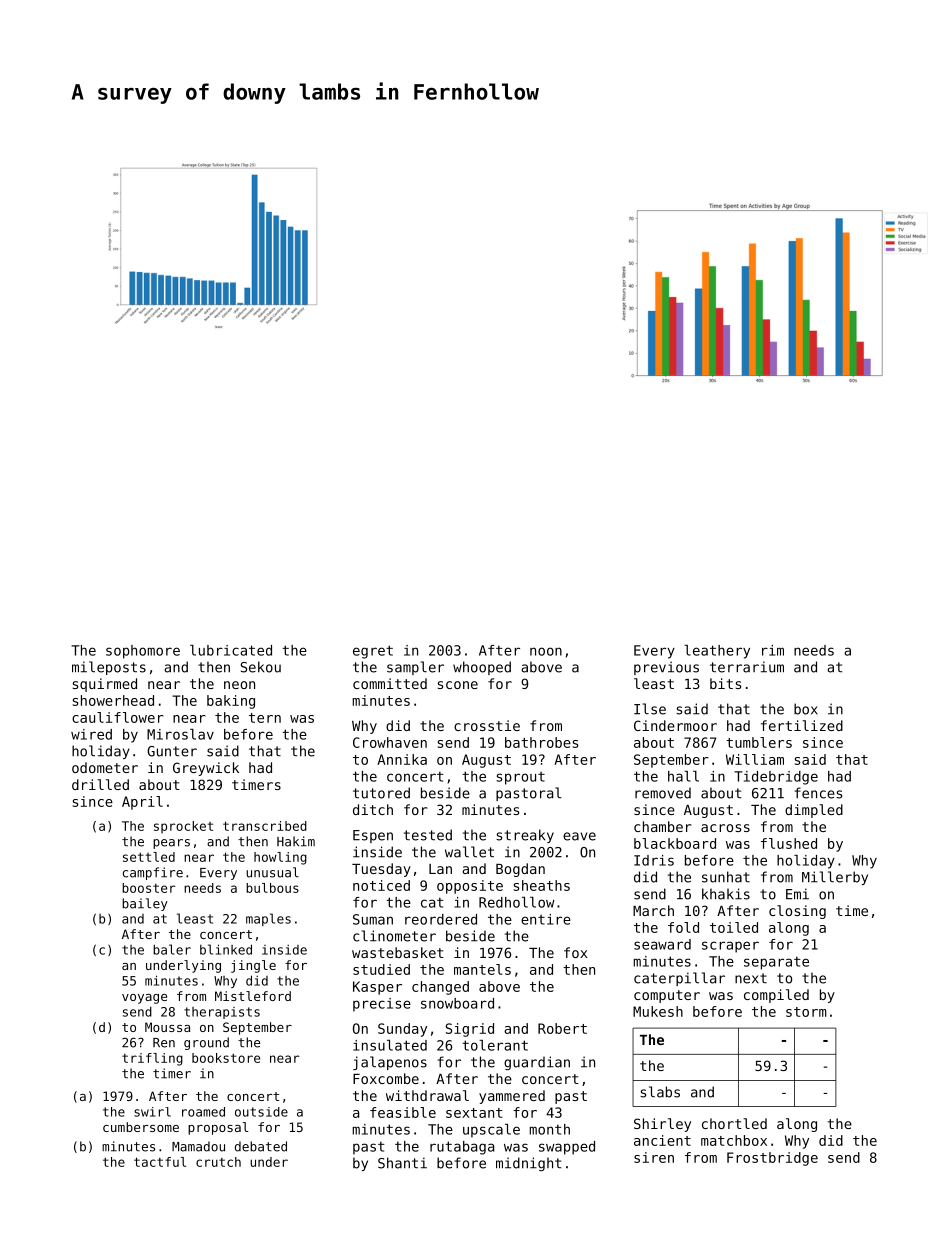 The width and height of the image is (952, 1233). I want to click on swirl, so click(152, 1112).
